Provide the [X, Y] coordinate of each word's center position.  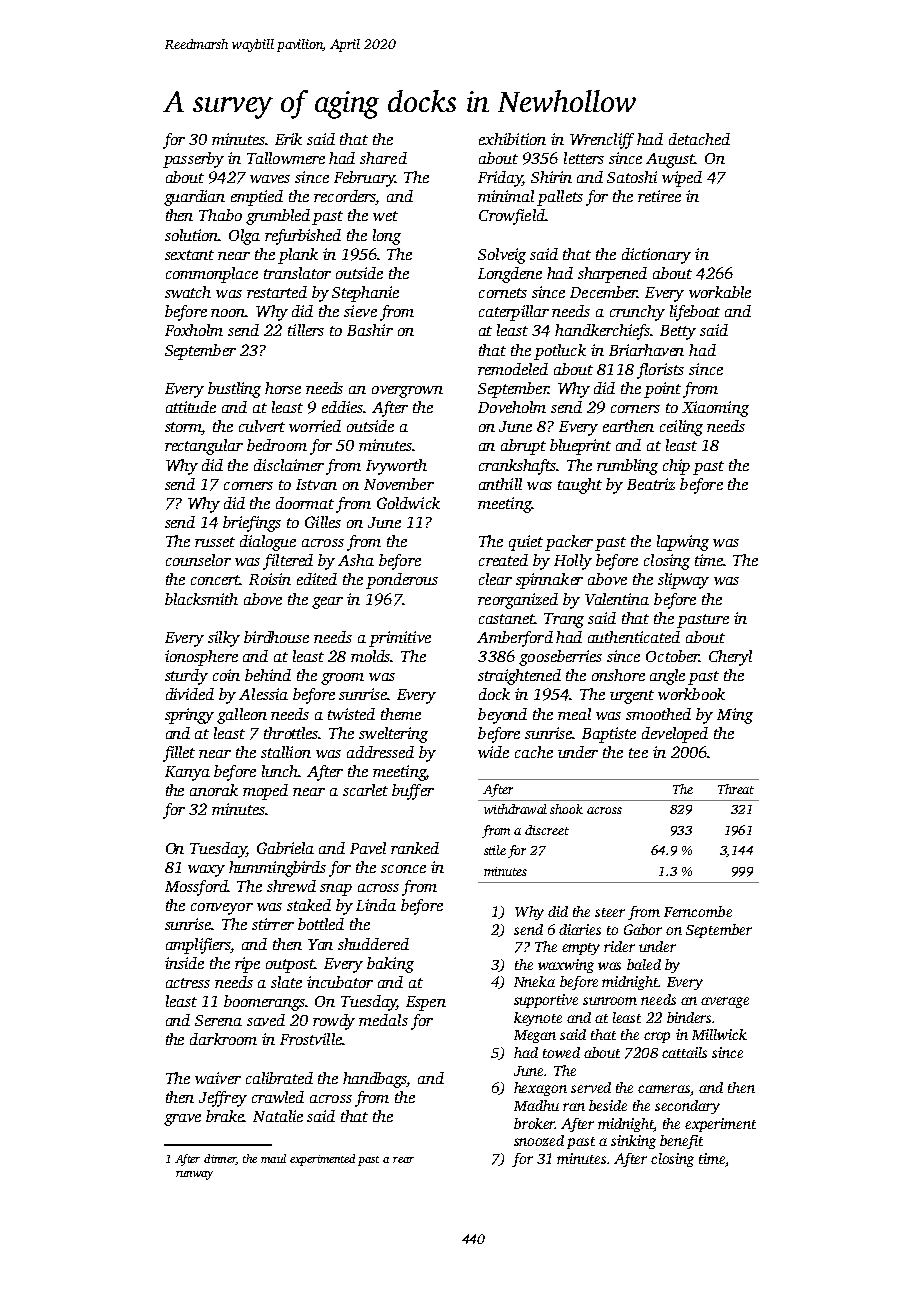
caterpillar [514, 313]
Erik [288, 139]
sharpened [612, 275]
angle [667, 677]
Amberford [515, 639]
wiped [682, 179]
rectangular [204, 447]
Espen [426, 1003]
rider [619, 946]
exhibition [512, 139]
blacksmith [201, 599]
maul [273, 1158]
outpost [290, 966]
